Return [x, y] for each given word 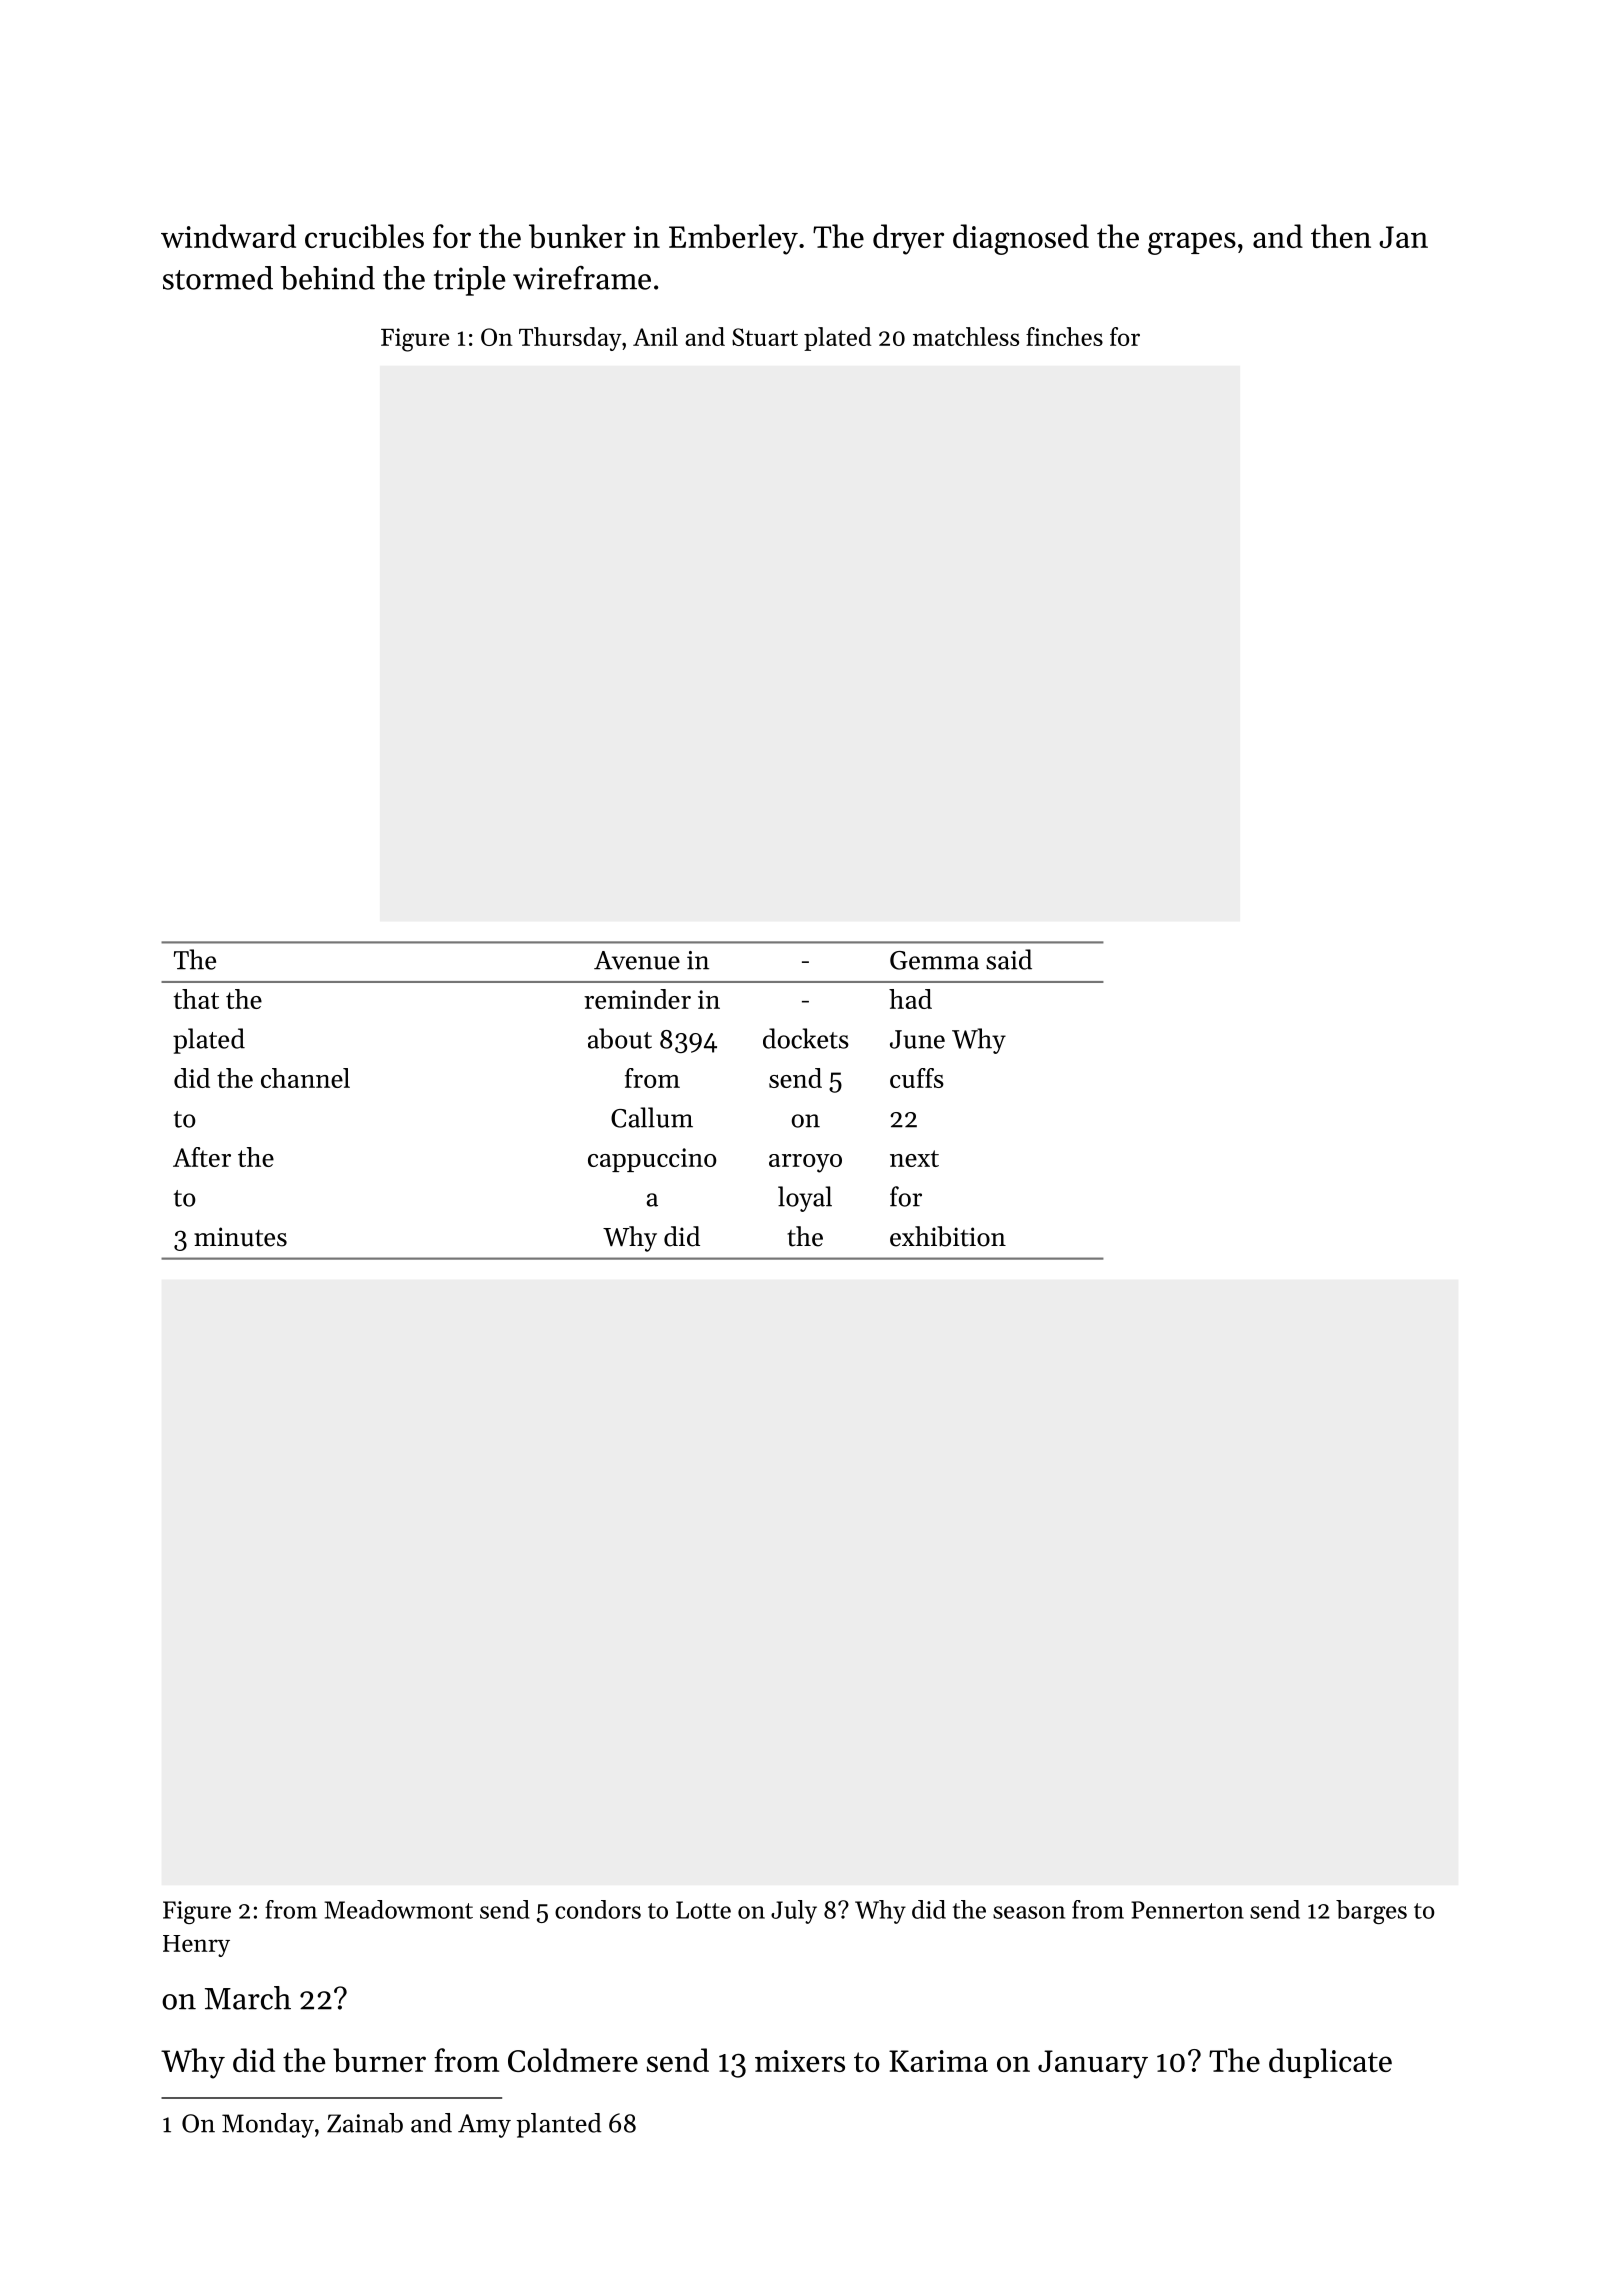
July [794, 1912]
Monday [268, 2125]
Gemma [934, 960]
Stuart [765, 337]
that [196, 999]
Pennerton [1187, 1910]
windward [228, 236]
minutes [240, 1237]
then [1341, 236]
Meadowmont [398, 1909]
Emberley [733, 239]
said [1009, 959]
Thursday [570, 339]
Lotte [703, 1910]
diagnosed [1021, 239]
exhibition [948, 1236]
